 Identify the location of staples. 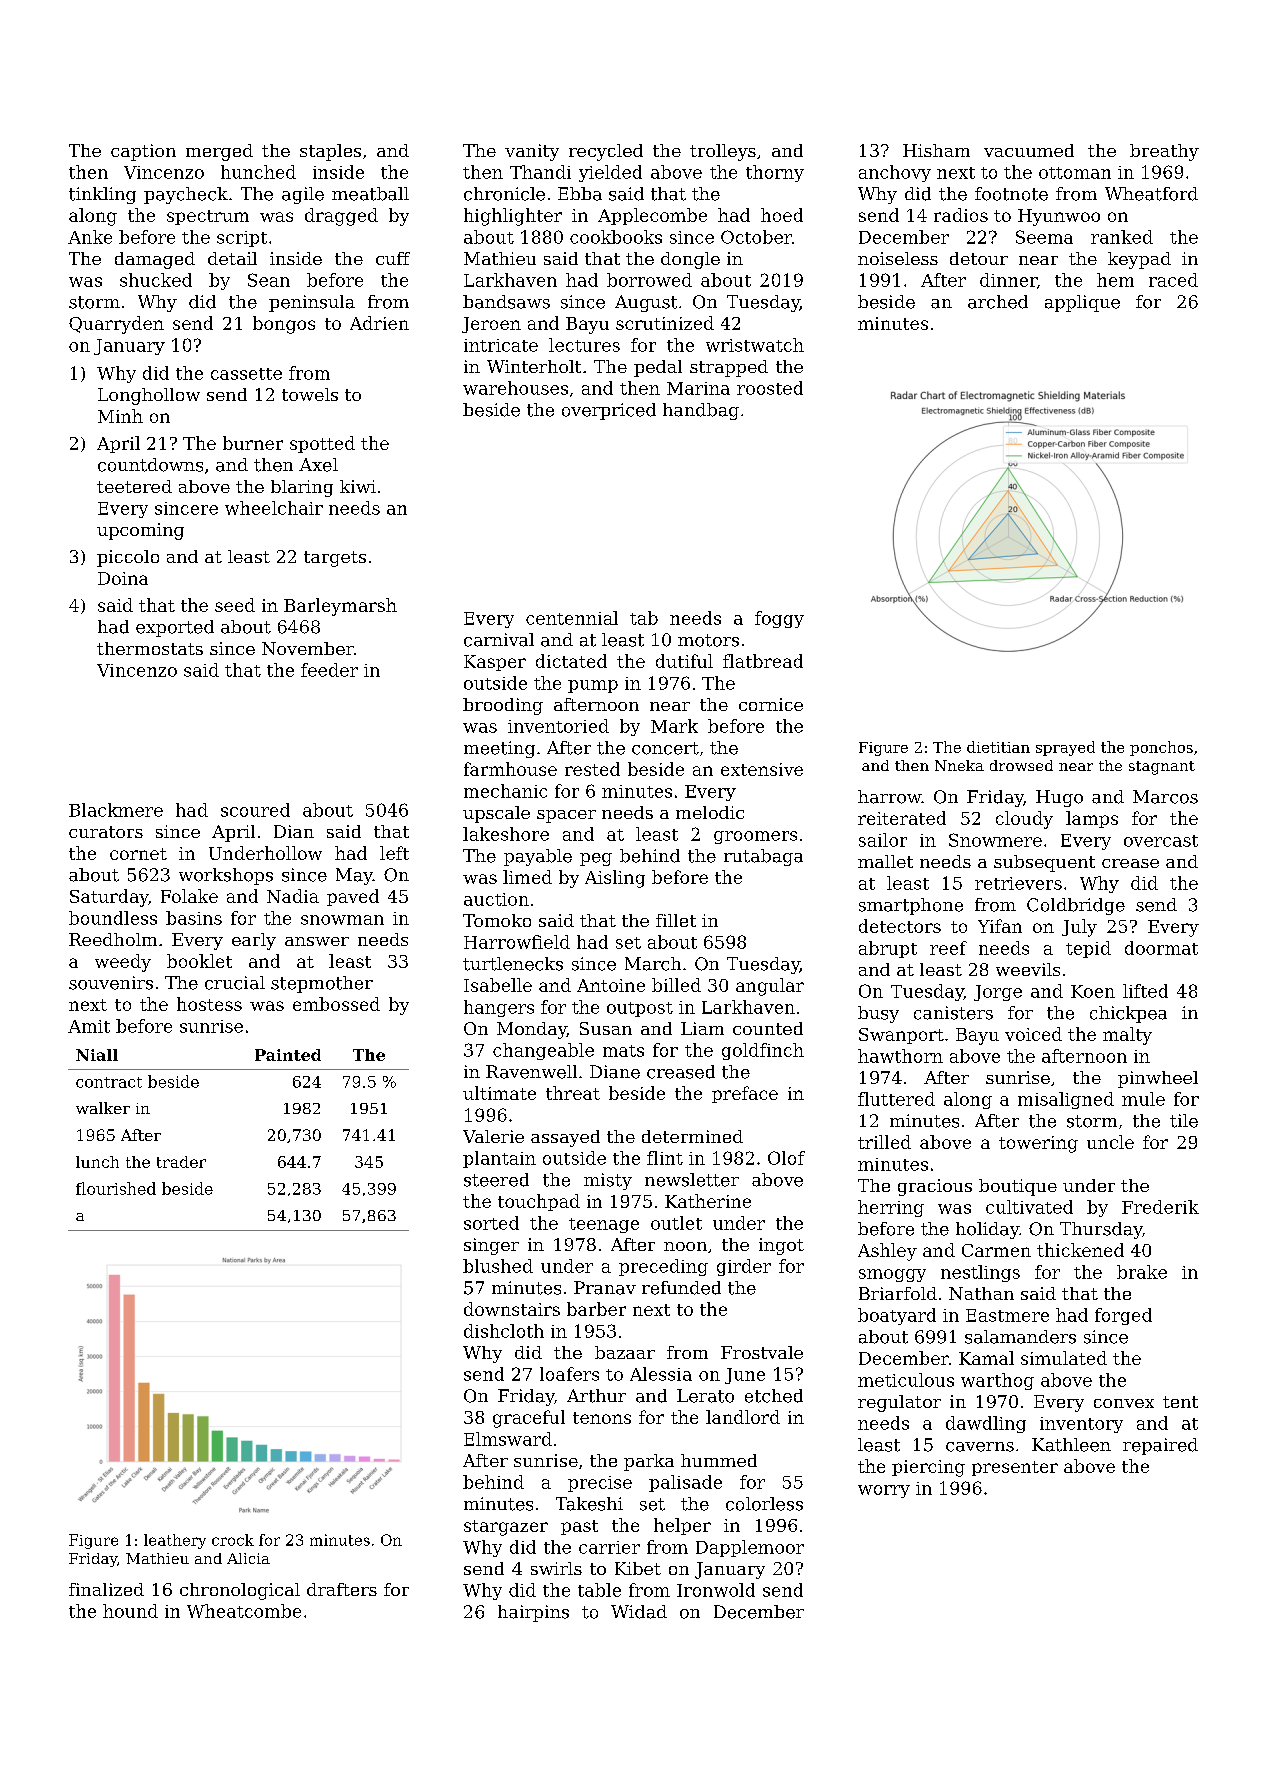
(330, 152).
